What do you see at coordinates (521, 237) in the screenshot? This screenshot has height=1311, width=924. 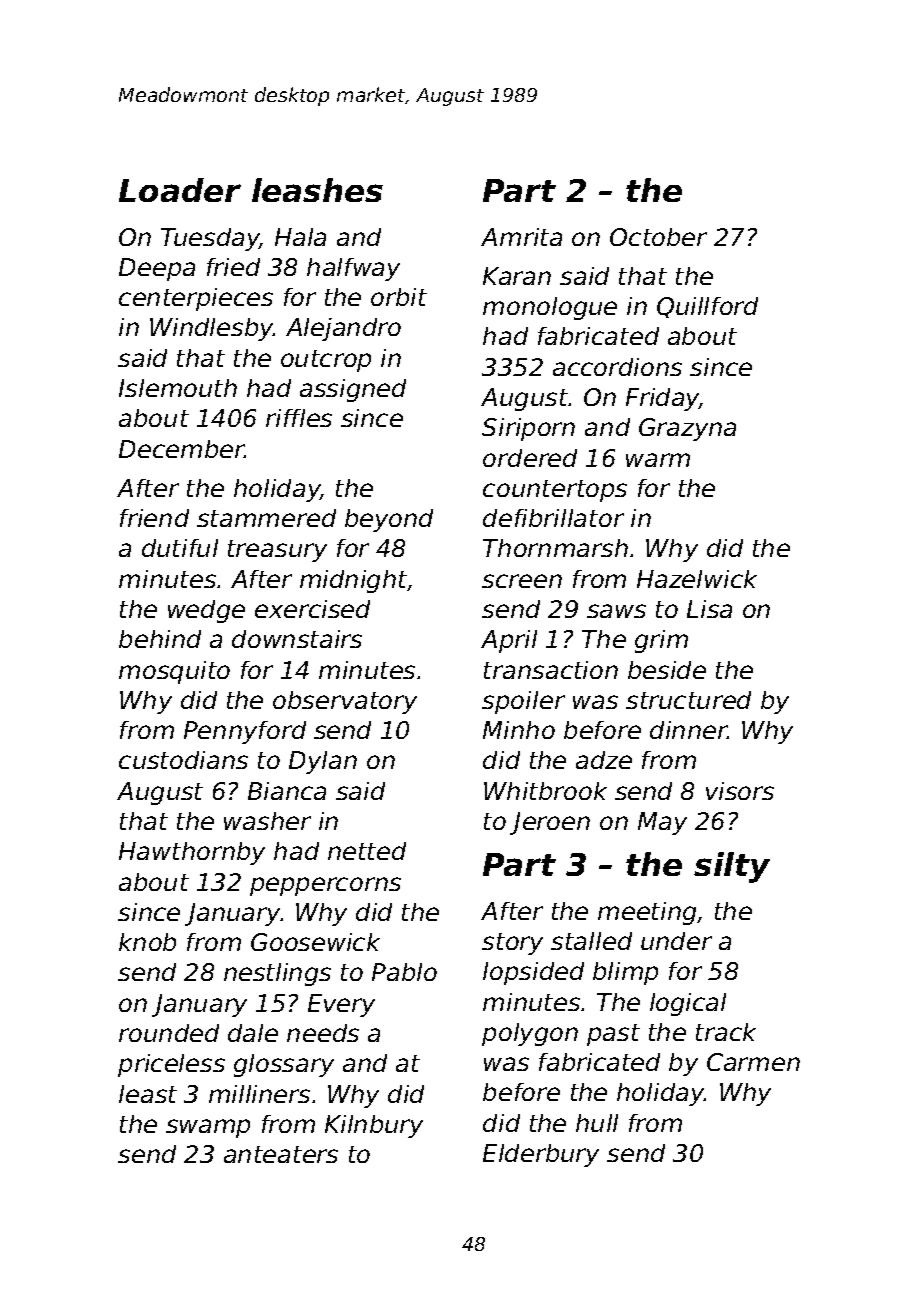 I see `Amrita` at bounding box center [521, 237].
